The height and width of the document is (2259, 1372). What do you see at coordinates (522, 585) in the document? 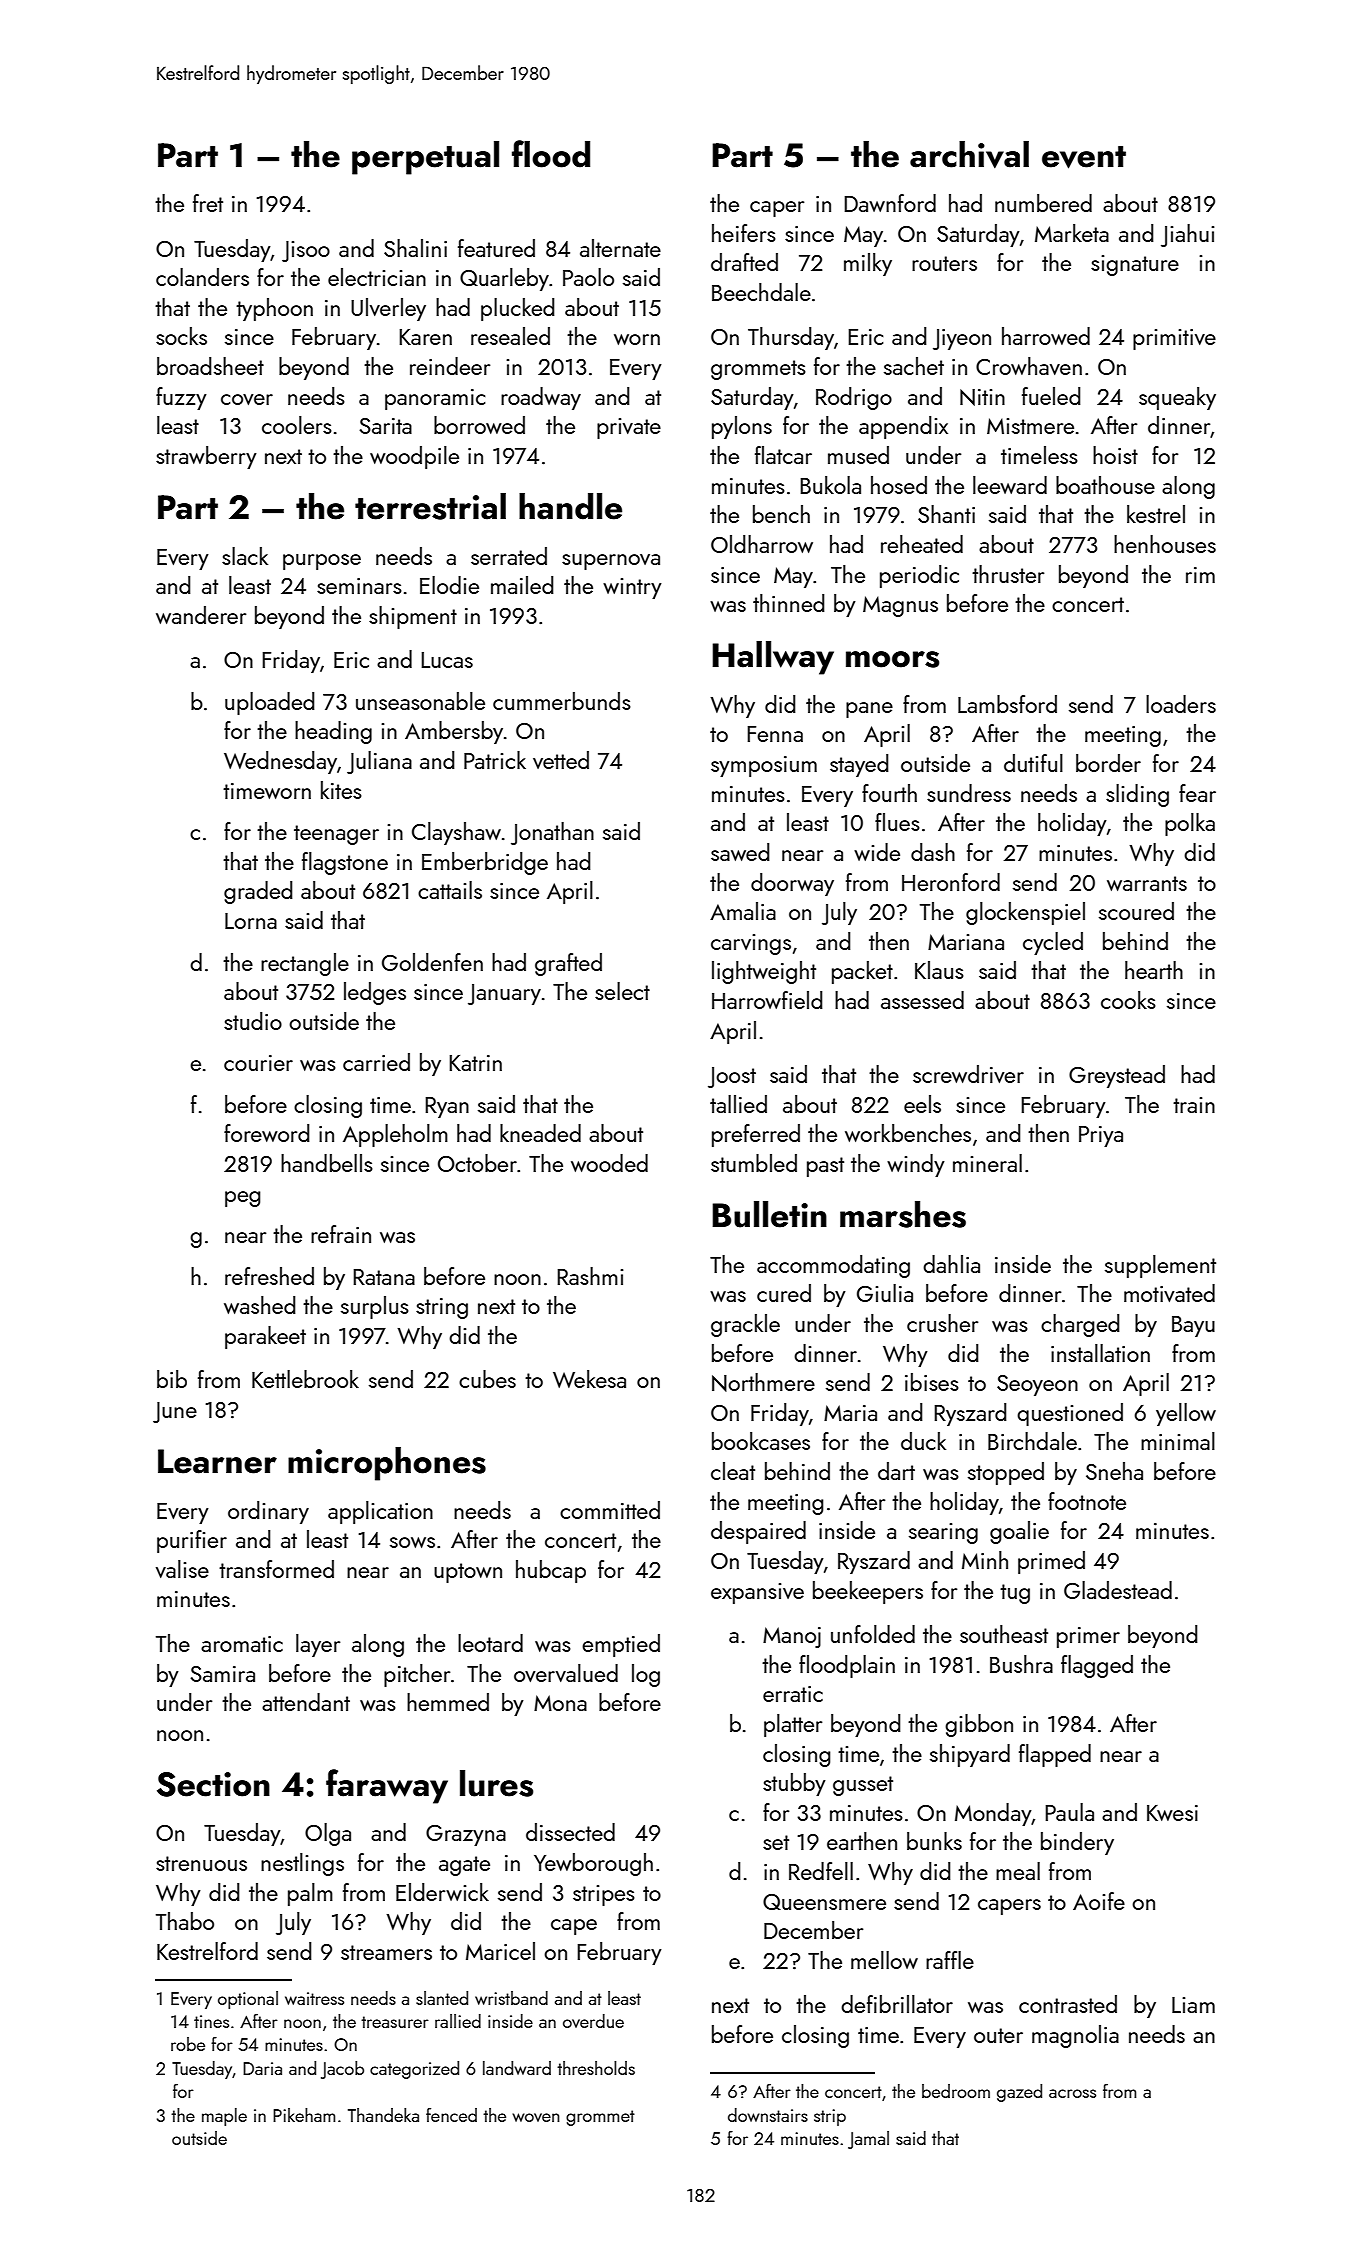
I see `mailed` at bounding box center [522, 585].
